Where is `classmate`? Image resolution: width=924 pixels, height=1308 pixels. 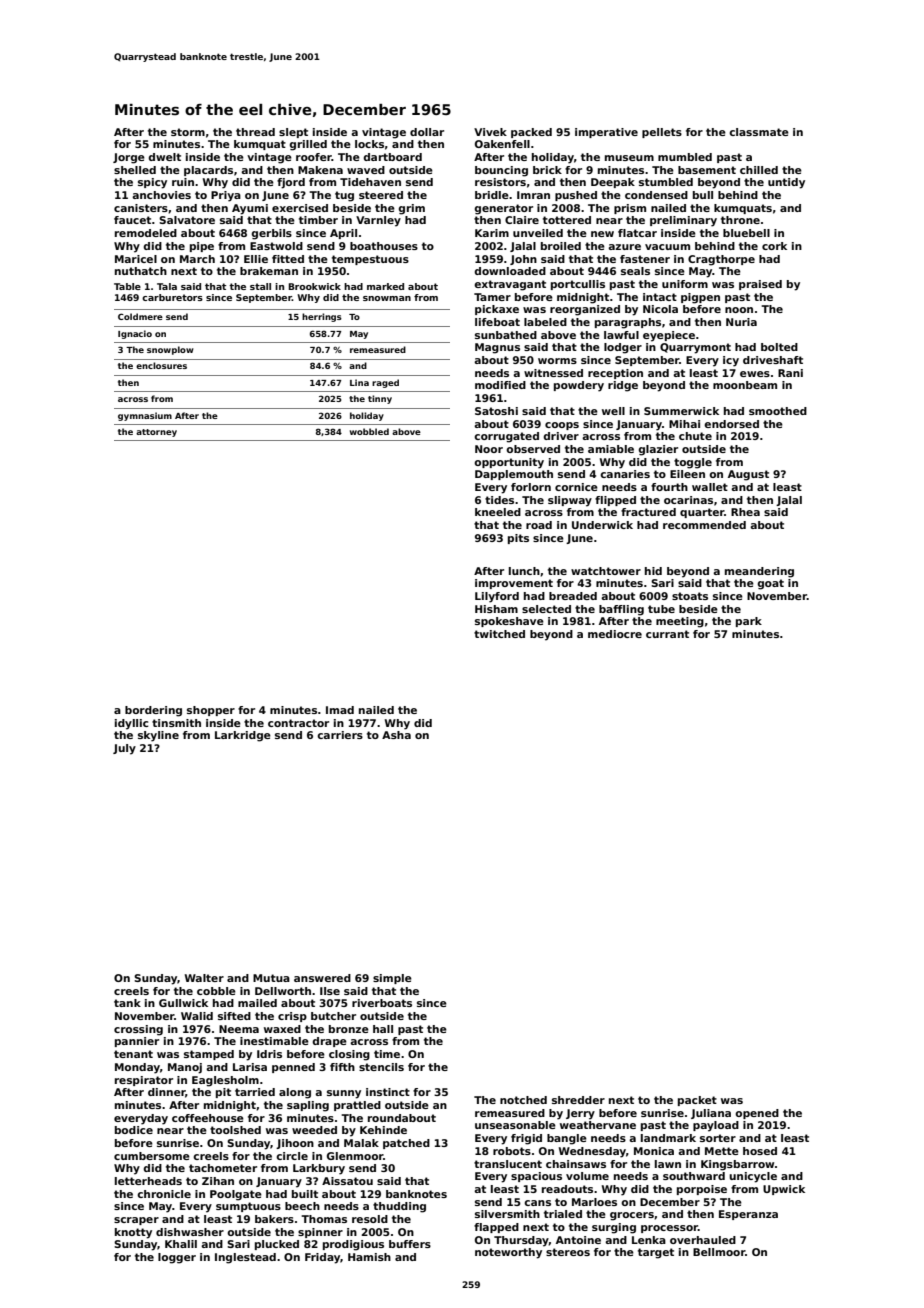 classmate is located at coordinates (759, 132).
